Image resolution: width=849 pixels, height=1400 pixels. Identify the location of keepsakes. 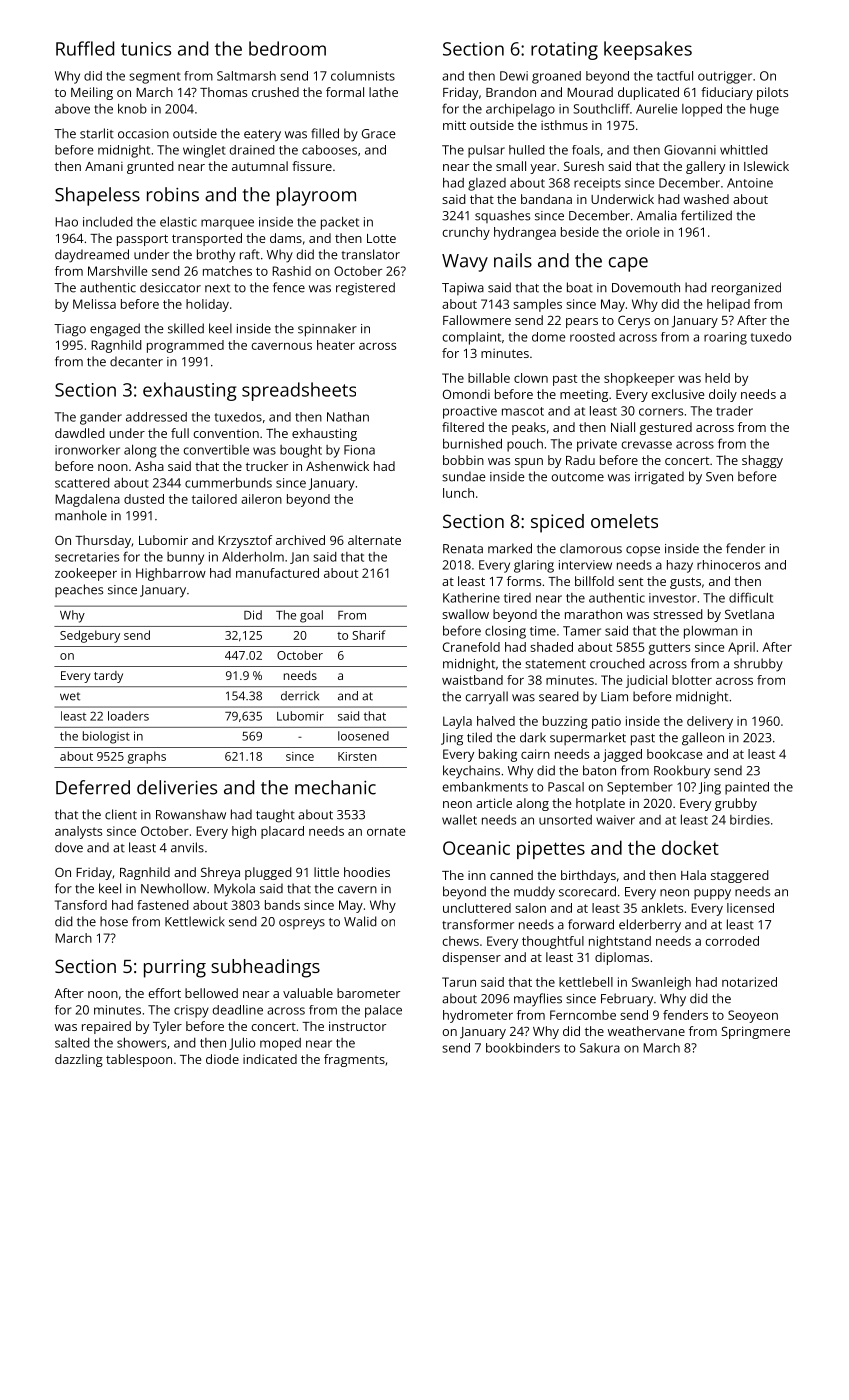
(648, 50).
